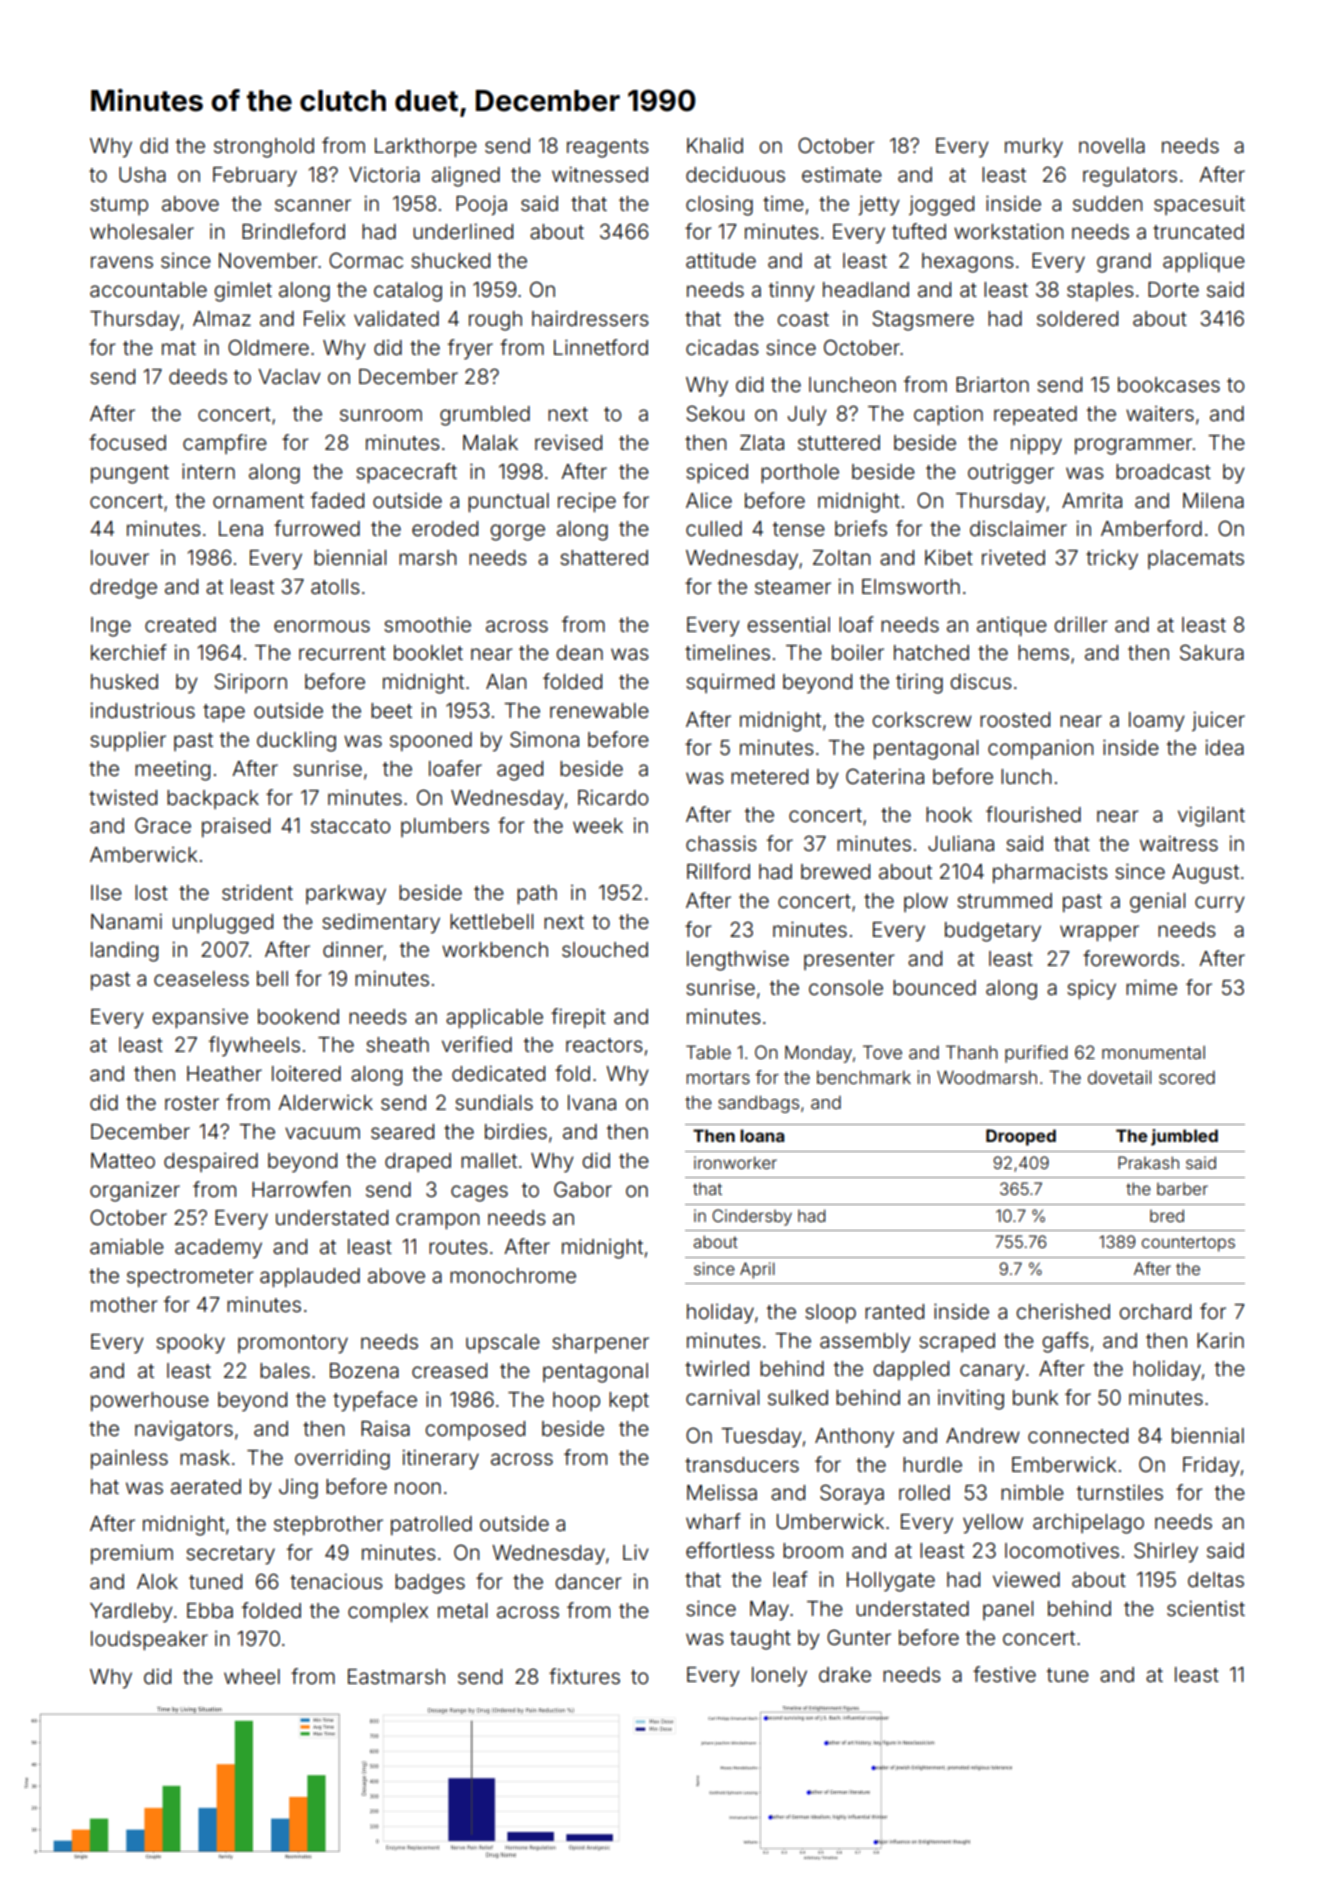 Image resolution: width=1335 pixels, height=1888 pixels. What do you see at coordinates (715, 145) in the image?
I see `Khalid` at bounding box center [715, 145].
